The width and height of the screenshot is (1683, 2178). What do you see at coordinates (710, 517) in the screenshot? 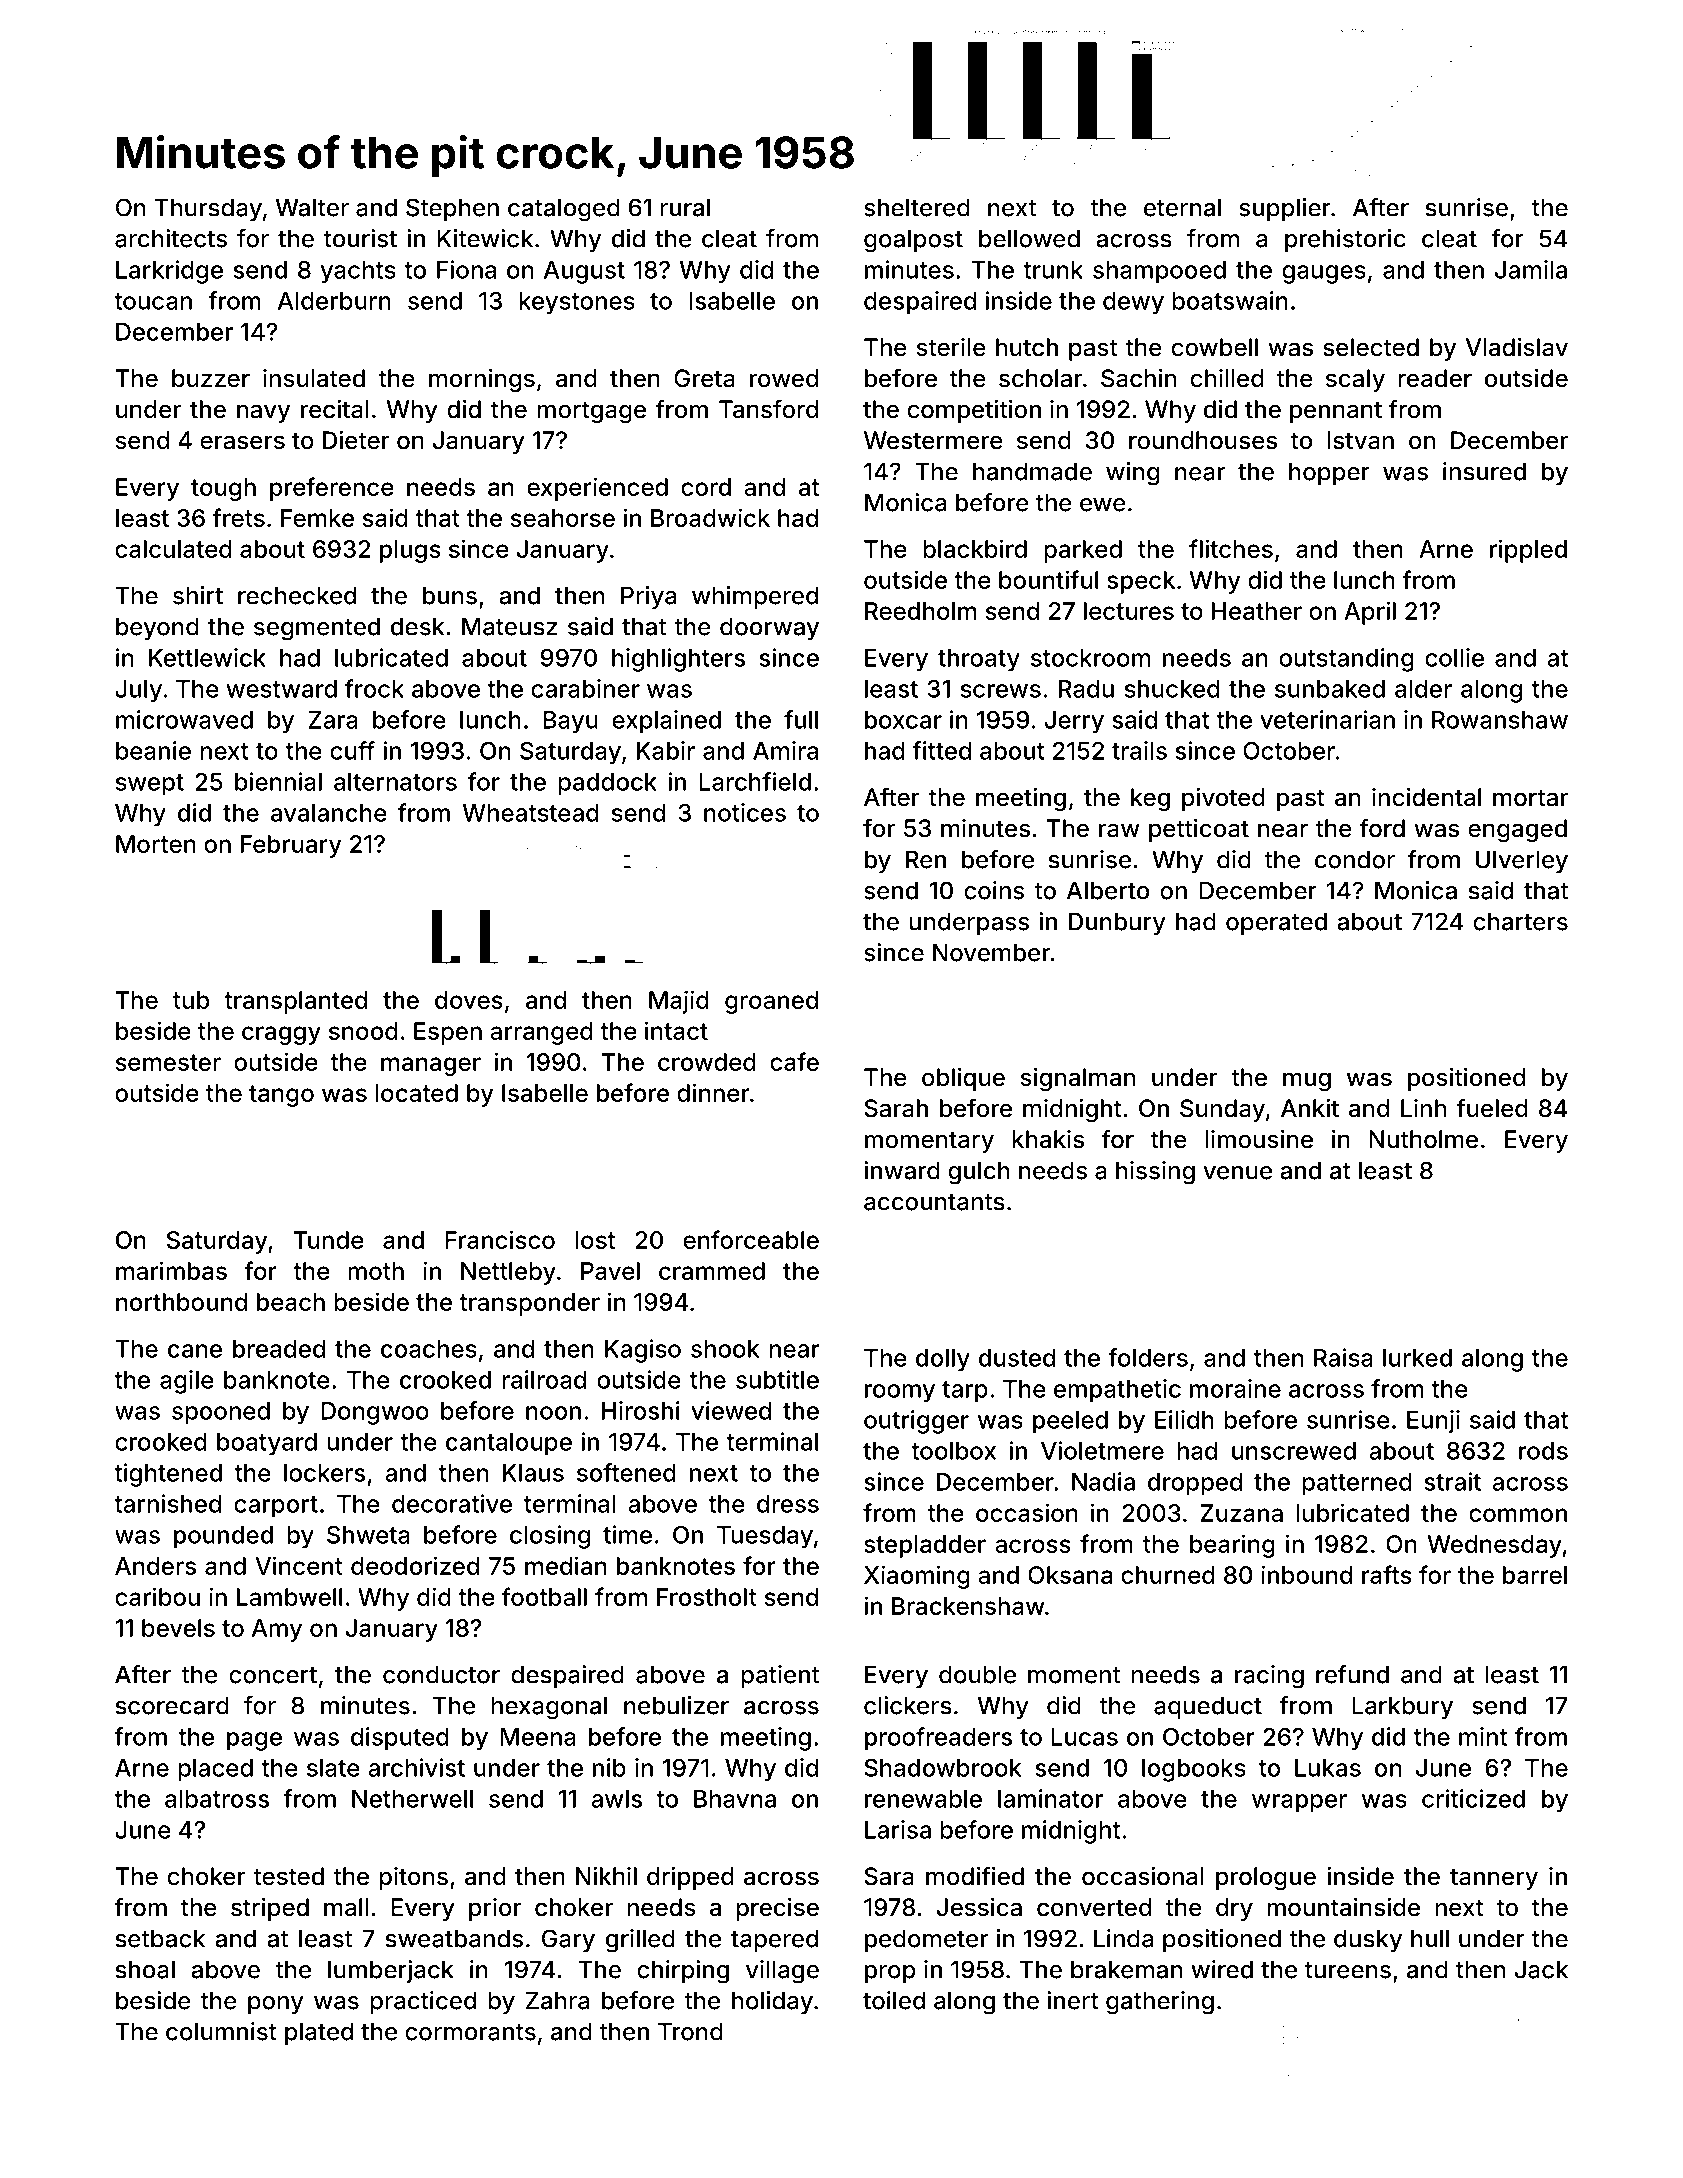
I see `Broadwick` at bounding box center [710, 517].
